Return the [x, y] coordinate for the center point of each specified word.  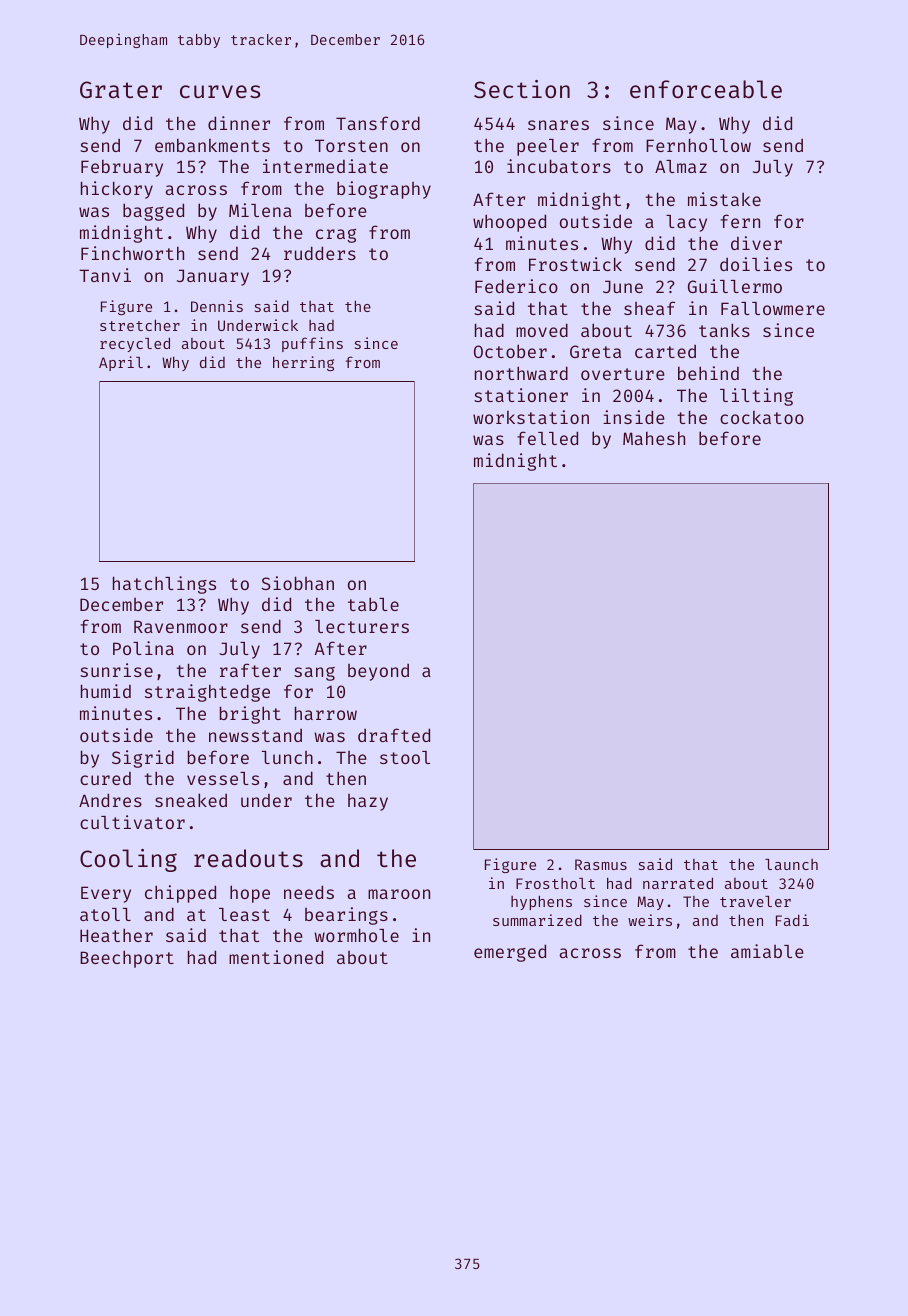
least [244, 914]
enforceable [706, 89]
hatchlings [164, 585]
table [373, 604]
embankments [212, 145]
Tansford [378, 123]
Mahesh [654, 438]
